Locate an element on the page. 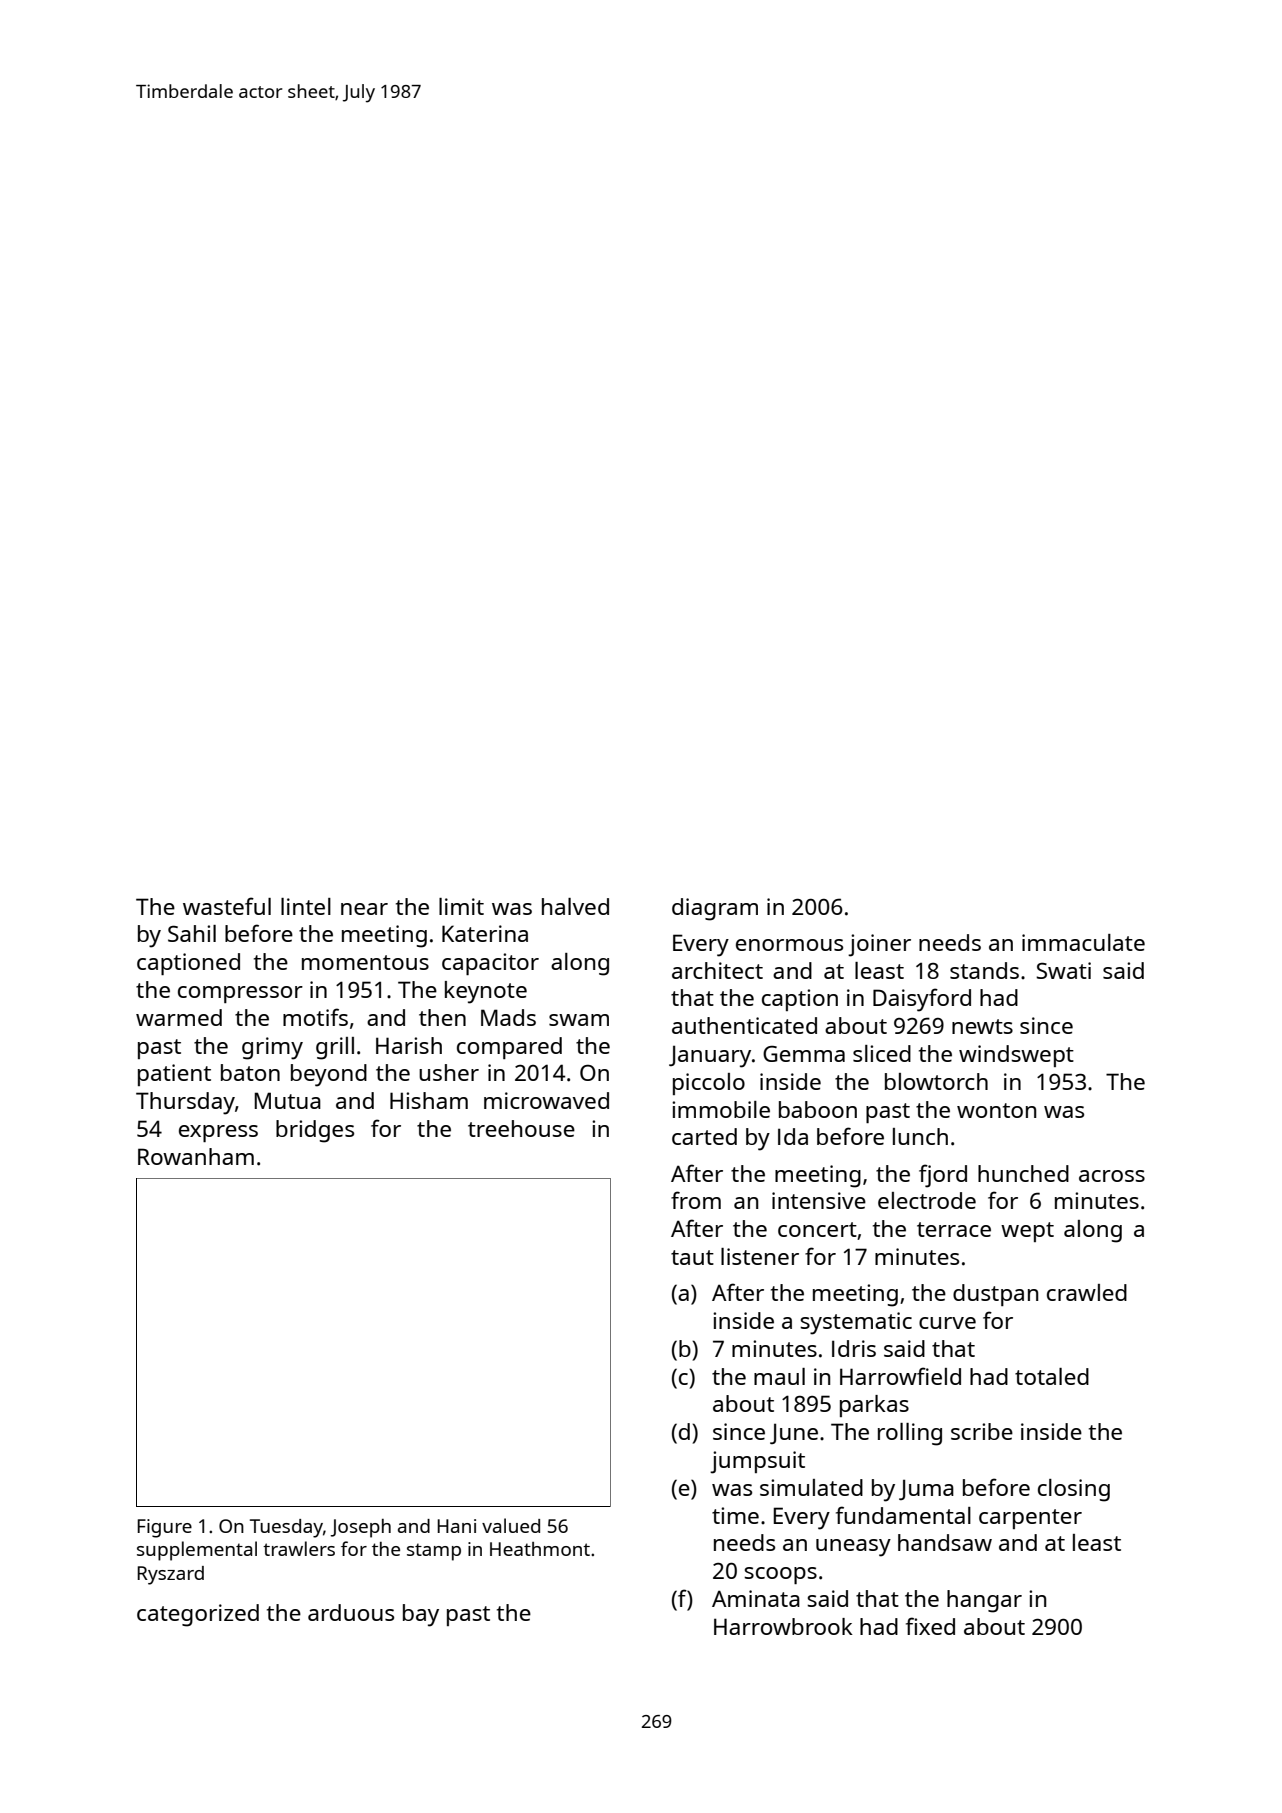 The width and height of the document is (1282, 1813). grill is located at coordinates (335, 1048).
